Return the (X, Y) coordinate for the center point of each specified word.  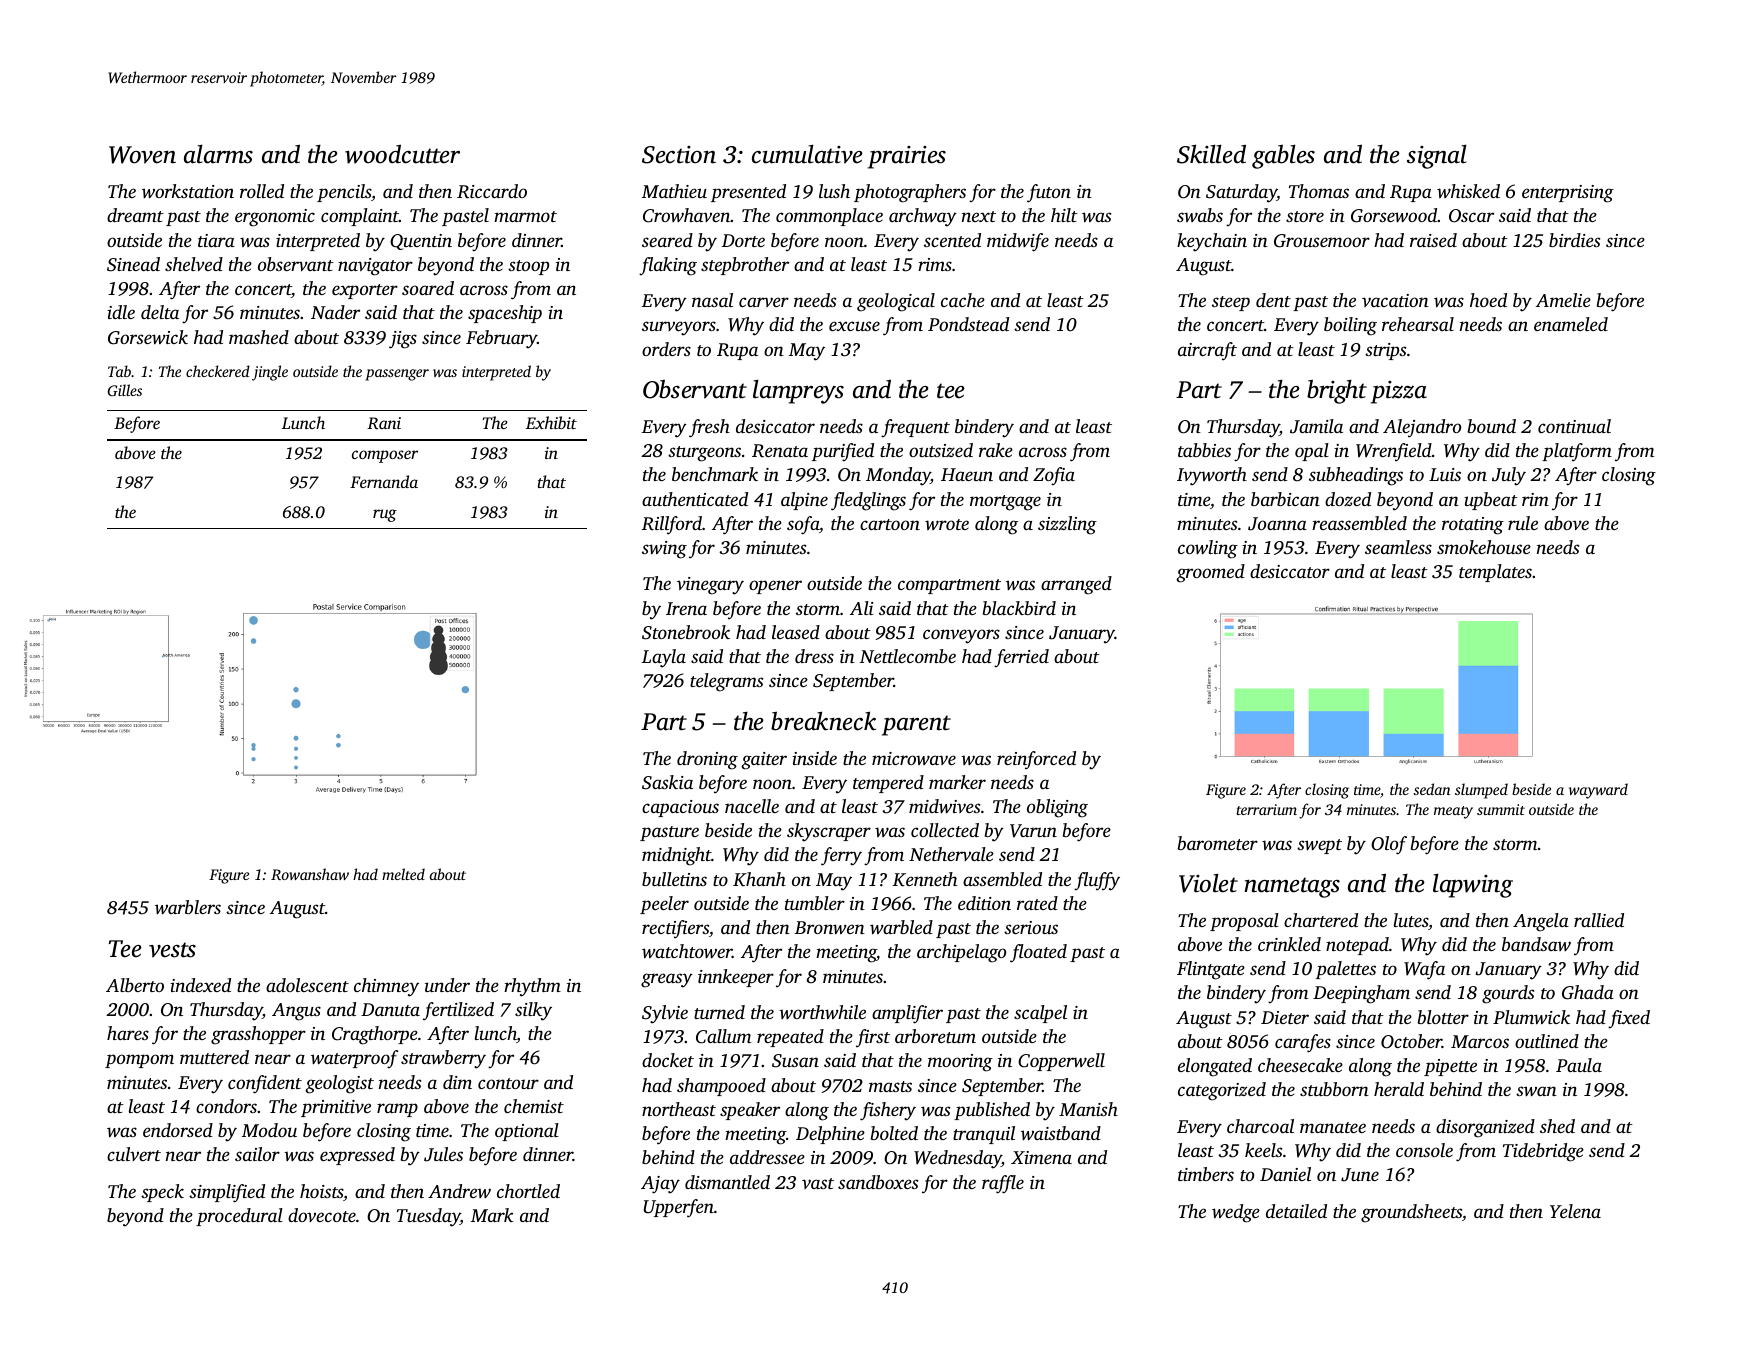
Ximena (1041, 1157)
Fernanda (384, 481)
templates (1495, 573)
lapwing (1473, 886)
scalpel (1040, 1014)
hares (128, 1033)
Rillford (672, 525)
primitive (336, 1108)
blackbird (1019, 608)
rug (385, 515)
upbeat (1491, 501)
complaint (360, 217)
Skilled (1211, 154)
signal (1437, 157)
